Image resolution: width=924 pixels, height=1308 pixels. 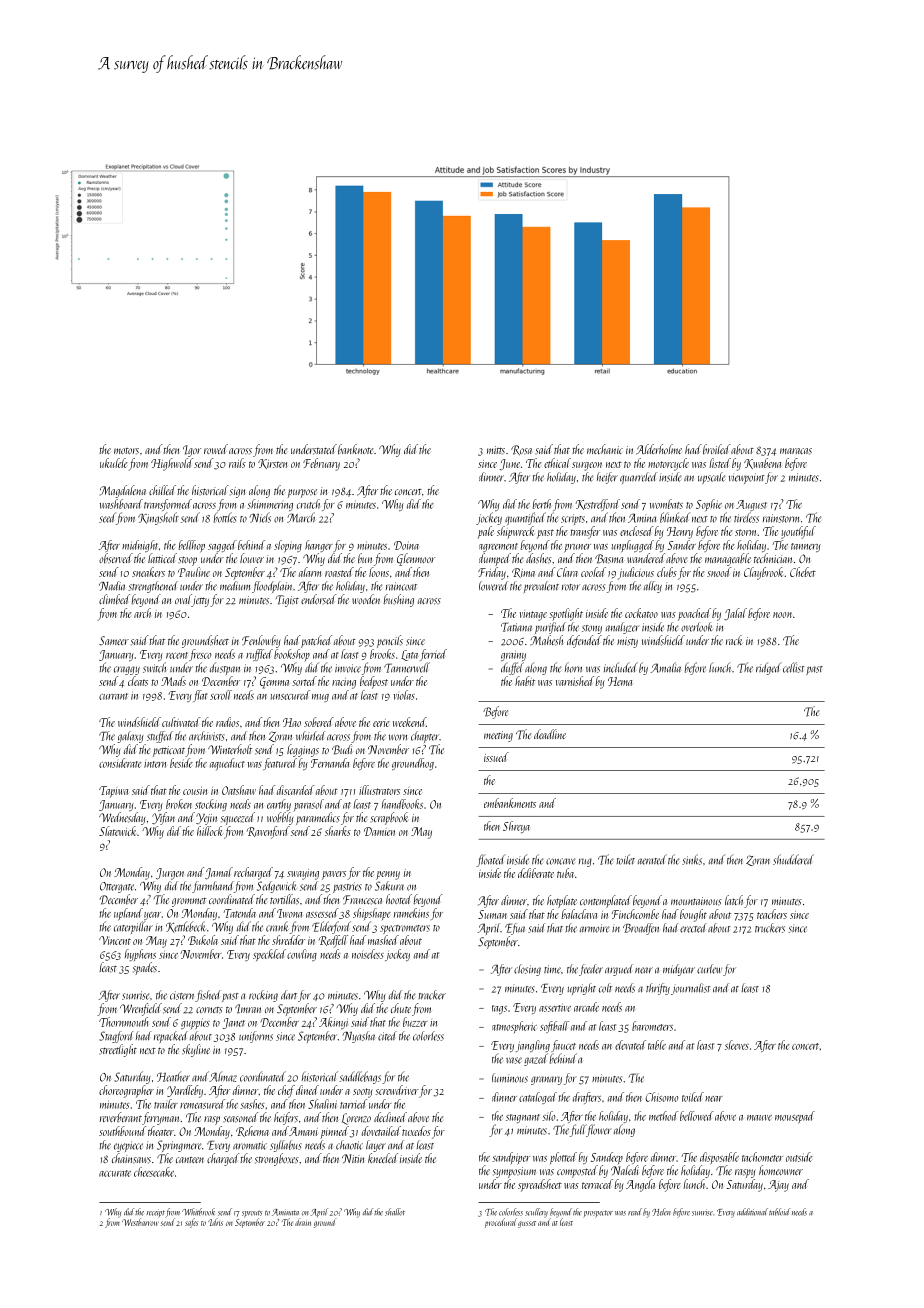 What do you see at coordinates (550, 734) in the screenshot?
I see `deadline` at bounding box center [550, 734].
